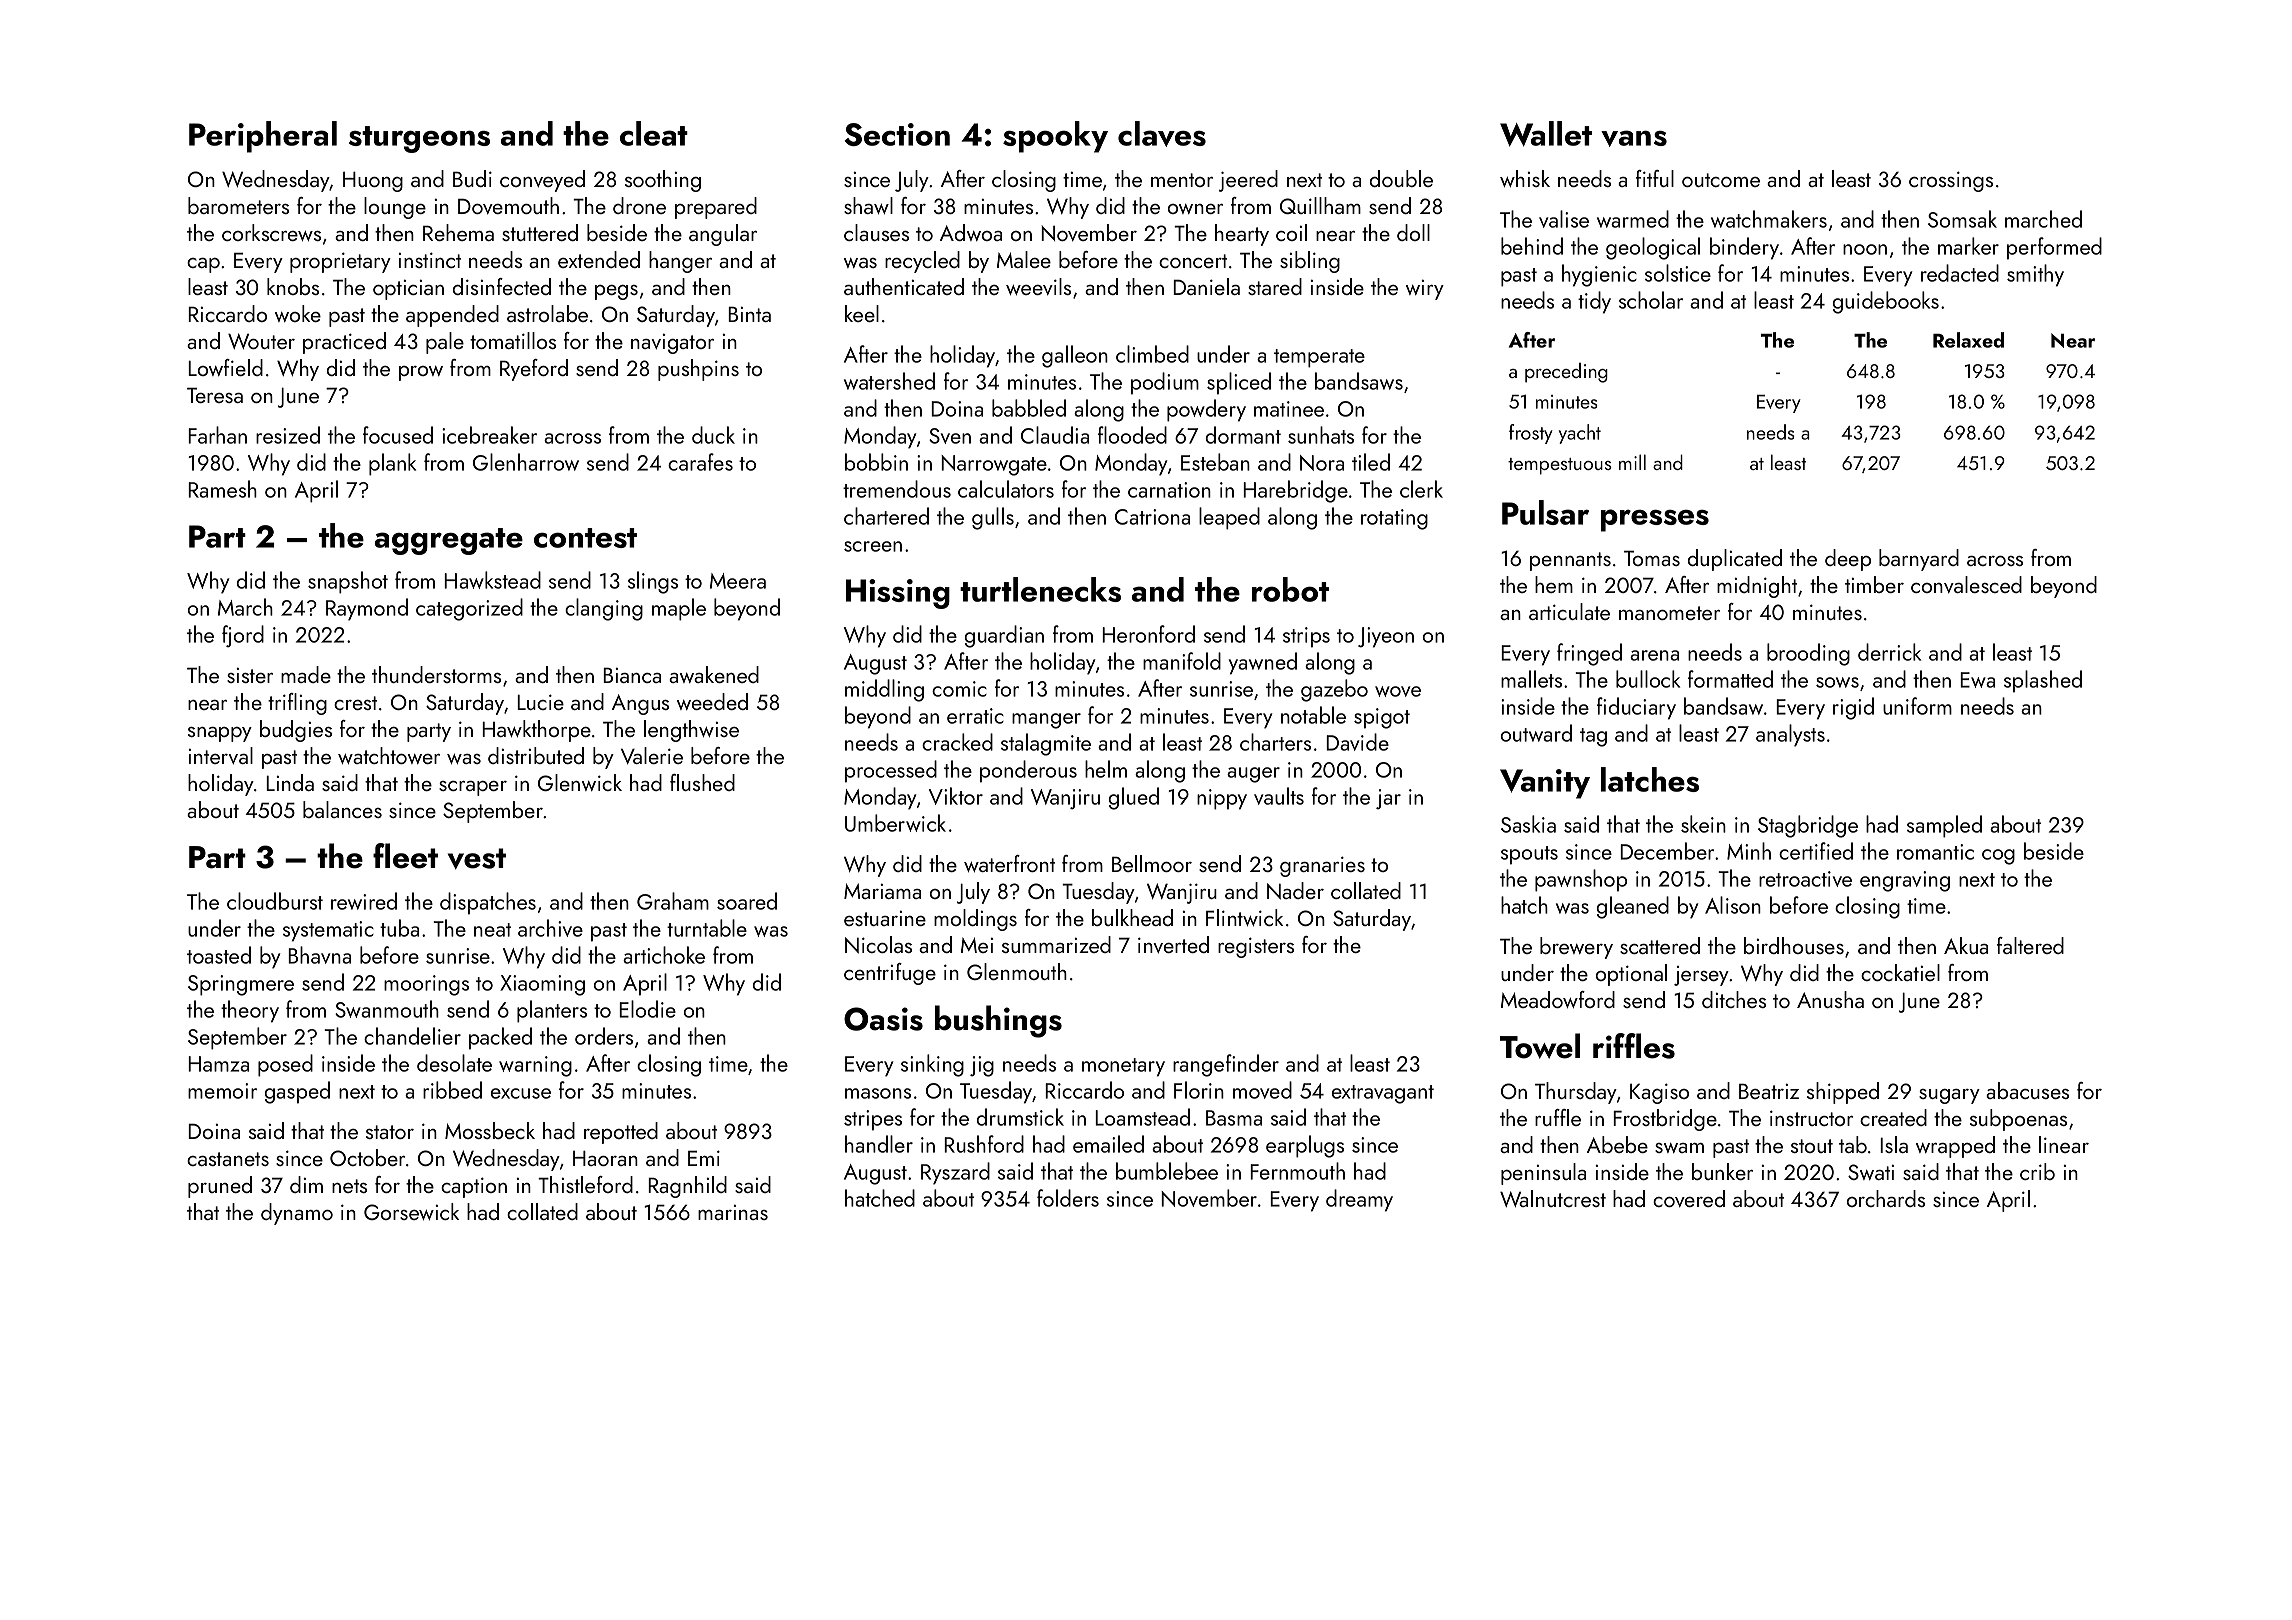  What do you see at coordinates (673, 901) in the document?
I see `Graham` at bounding box center [673, 901].
